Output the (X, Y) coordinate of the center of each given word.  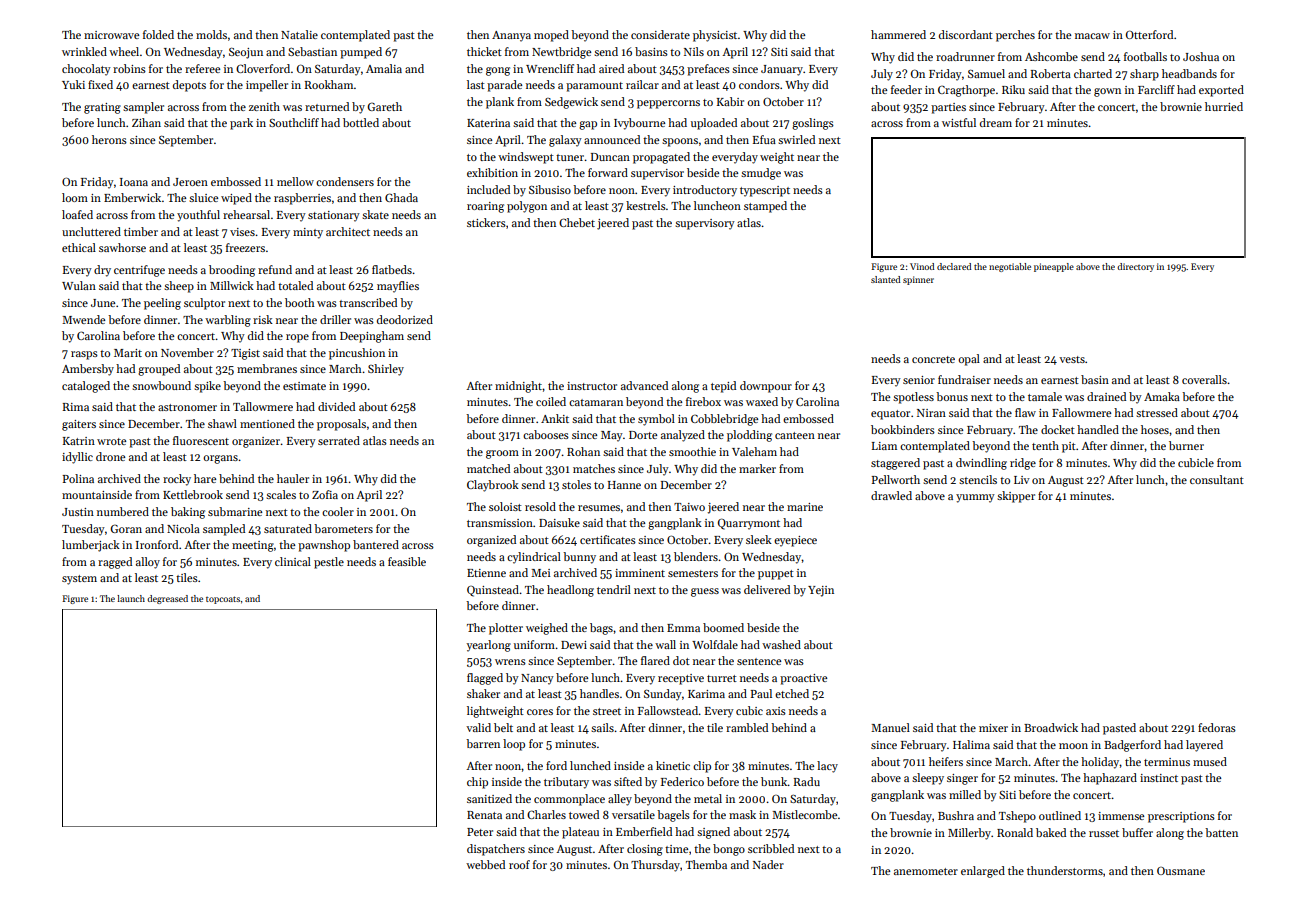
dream (996, 122)
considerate (660, 34)
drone (110, 456)
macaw (1092, 36)
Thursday (655, 866)
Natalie (299, 34)
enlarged (983, 872)
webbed (485, 864)
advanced (644, 385)
